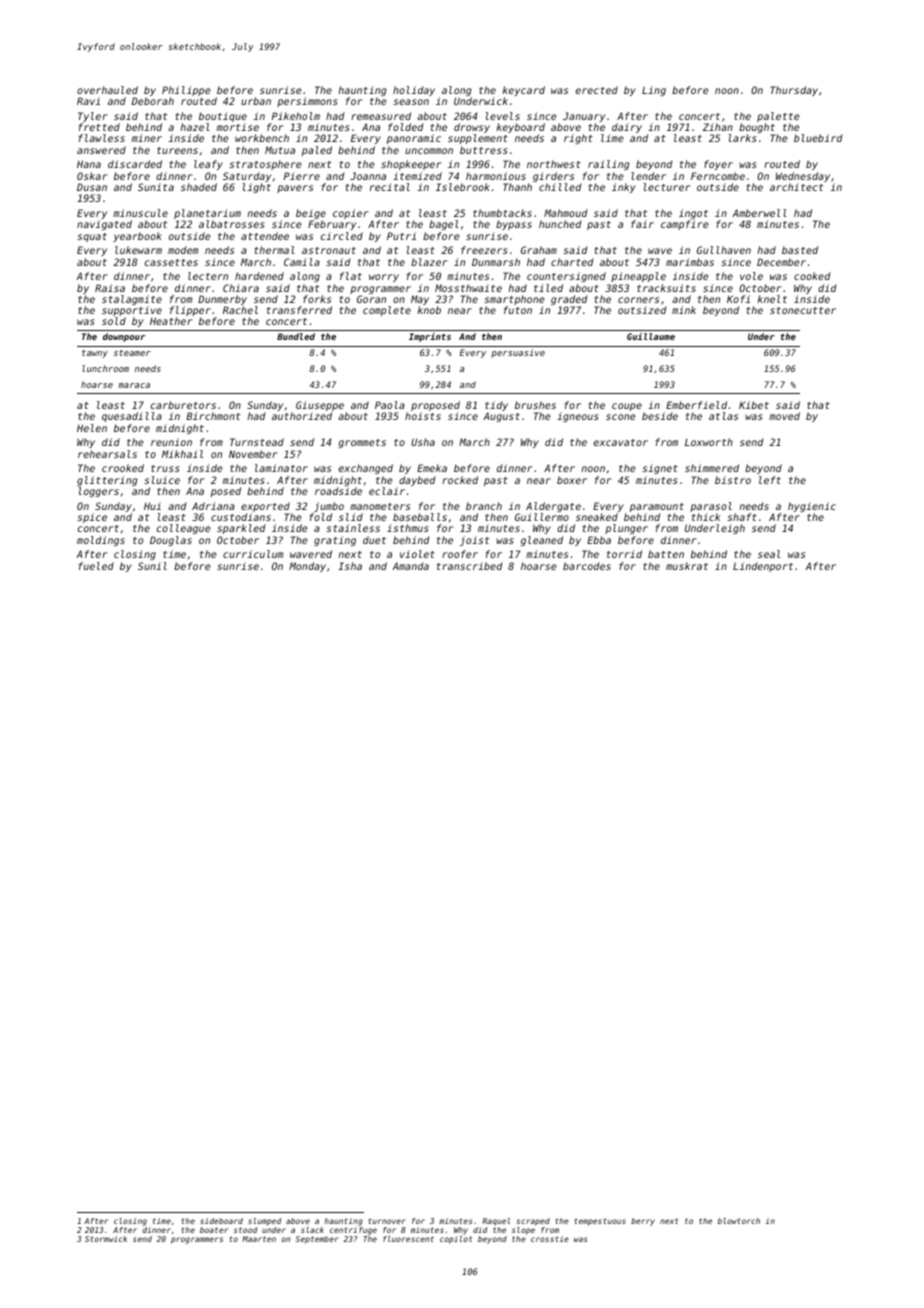 This document has width=924, height=1308. What do you see at coordinates (739, 1221) in the document?
I see `blowtorch` at bounding box center [739, 1221].
